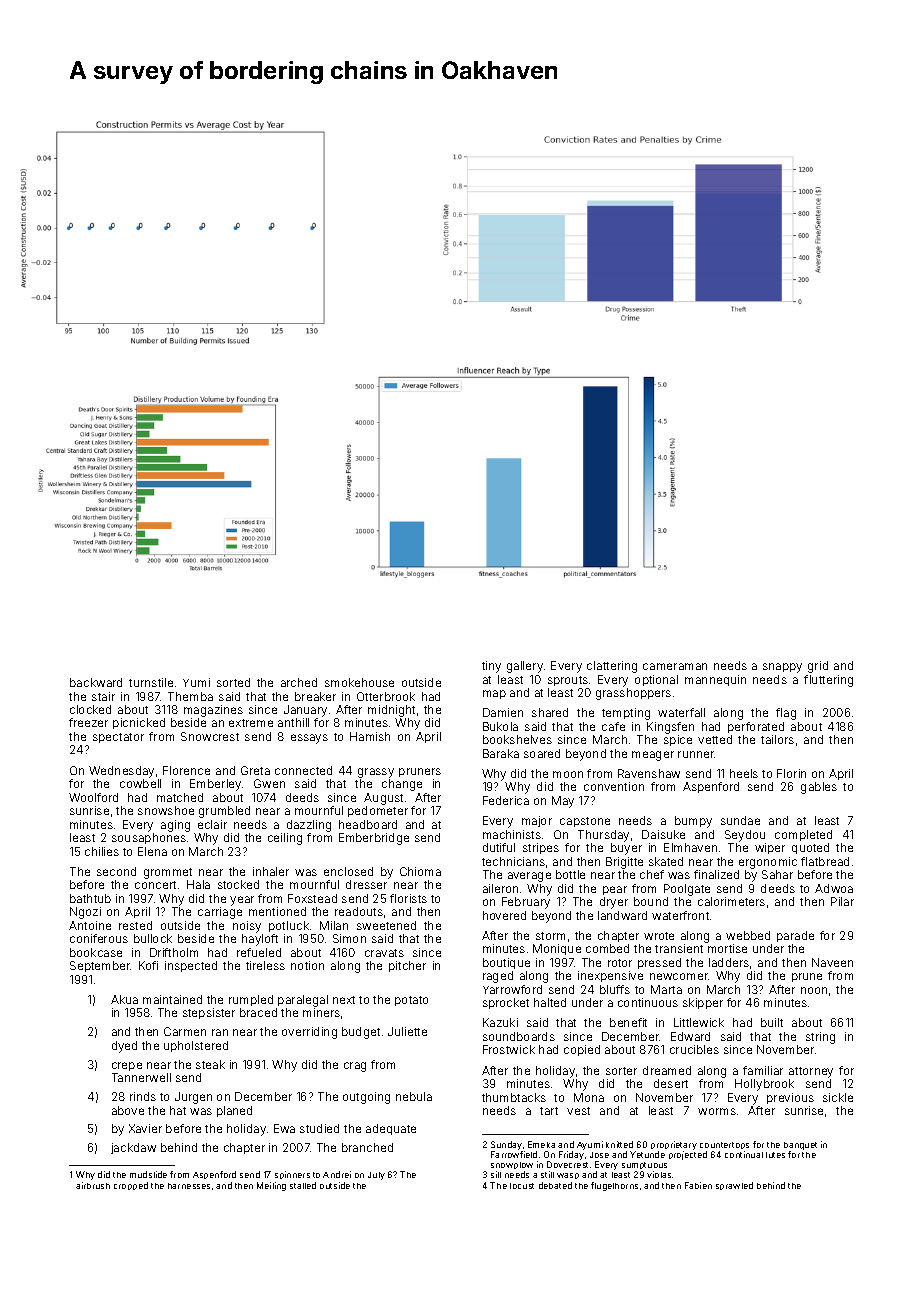 This image has width=924, height=1308. I want to click on locust, so click(522, 1186).
